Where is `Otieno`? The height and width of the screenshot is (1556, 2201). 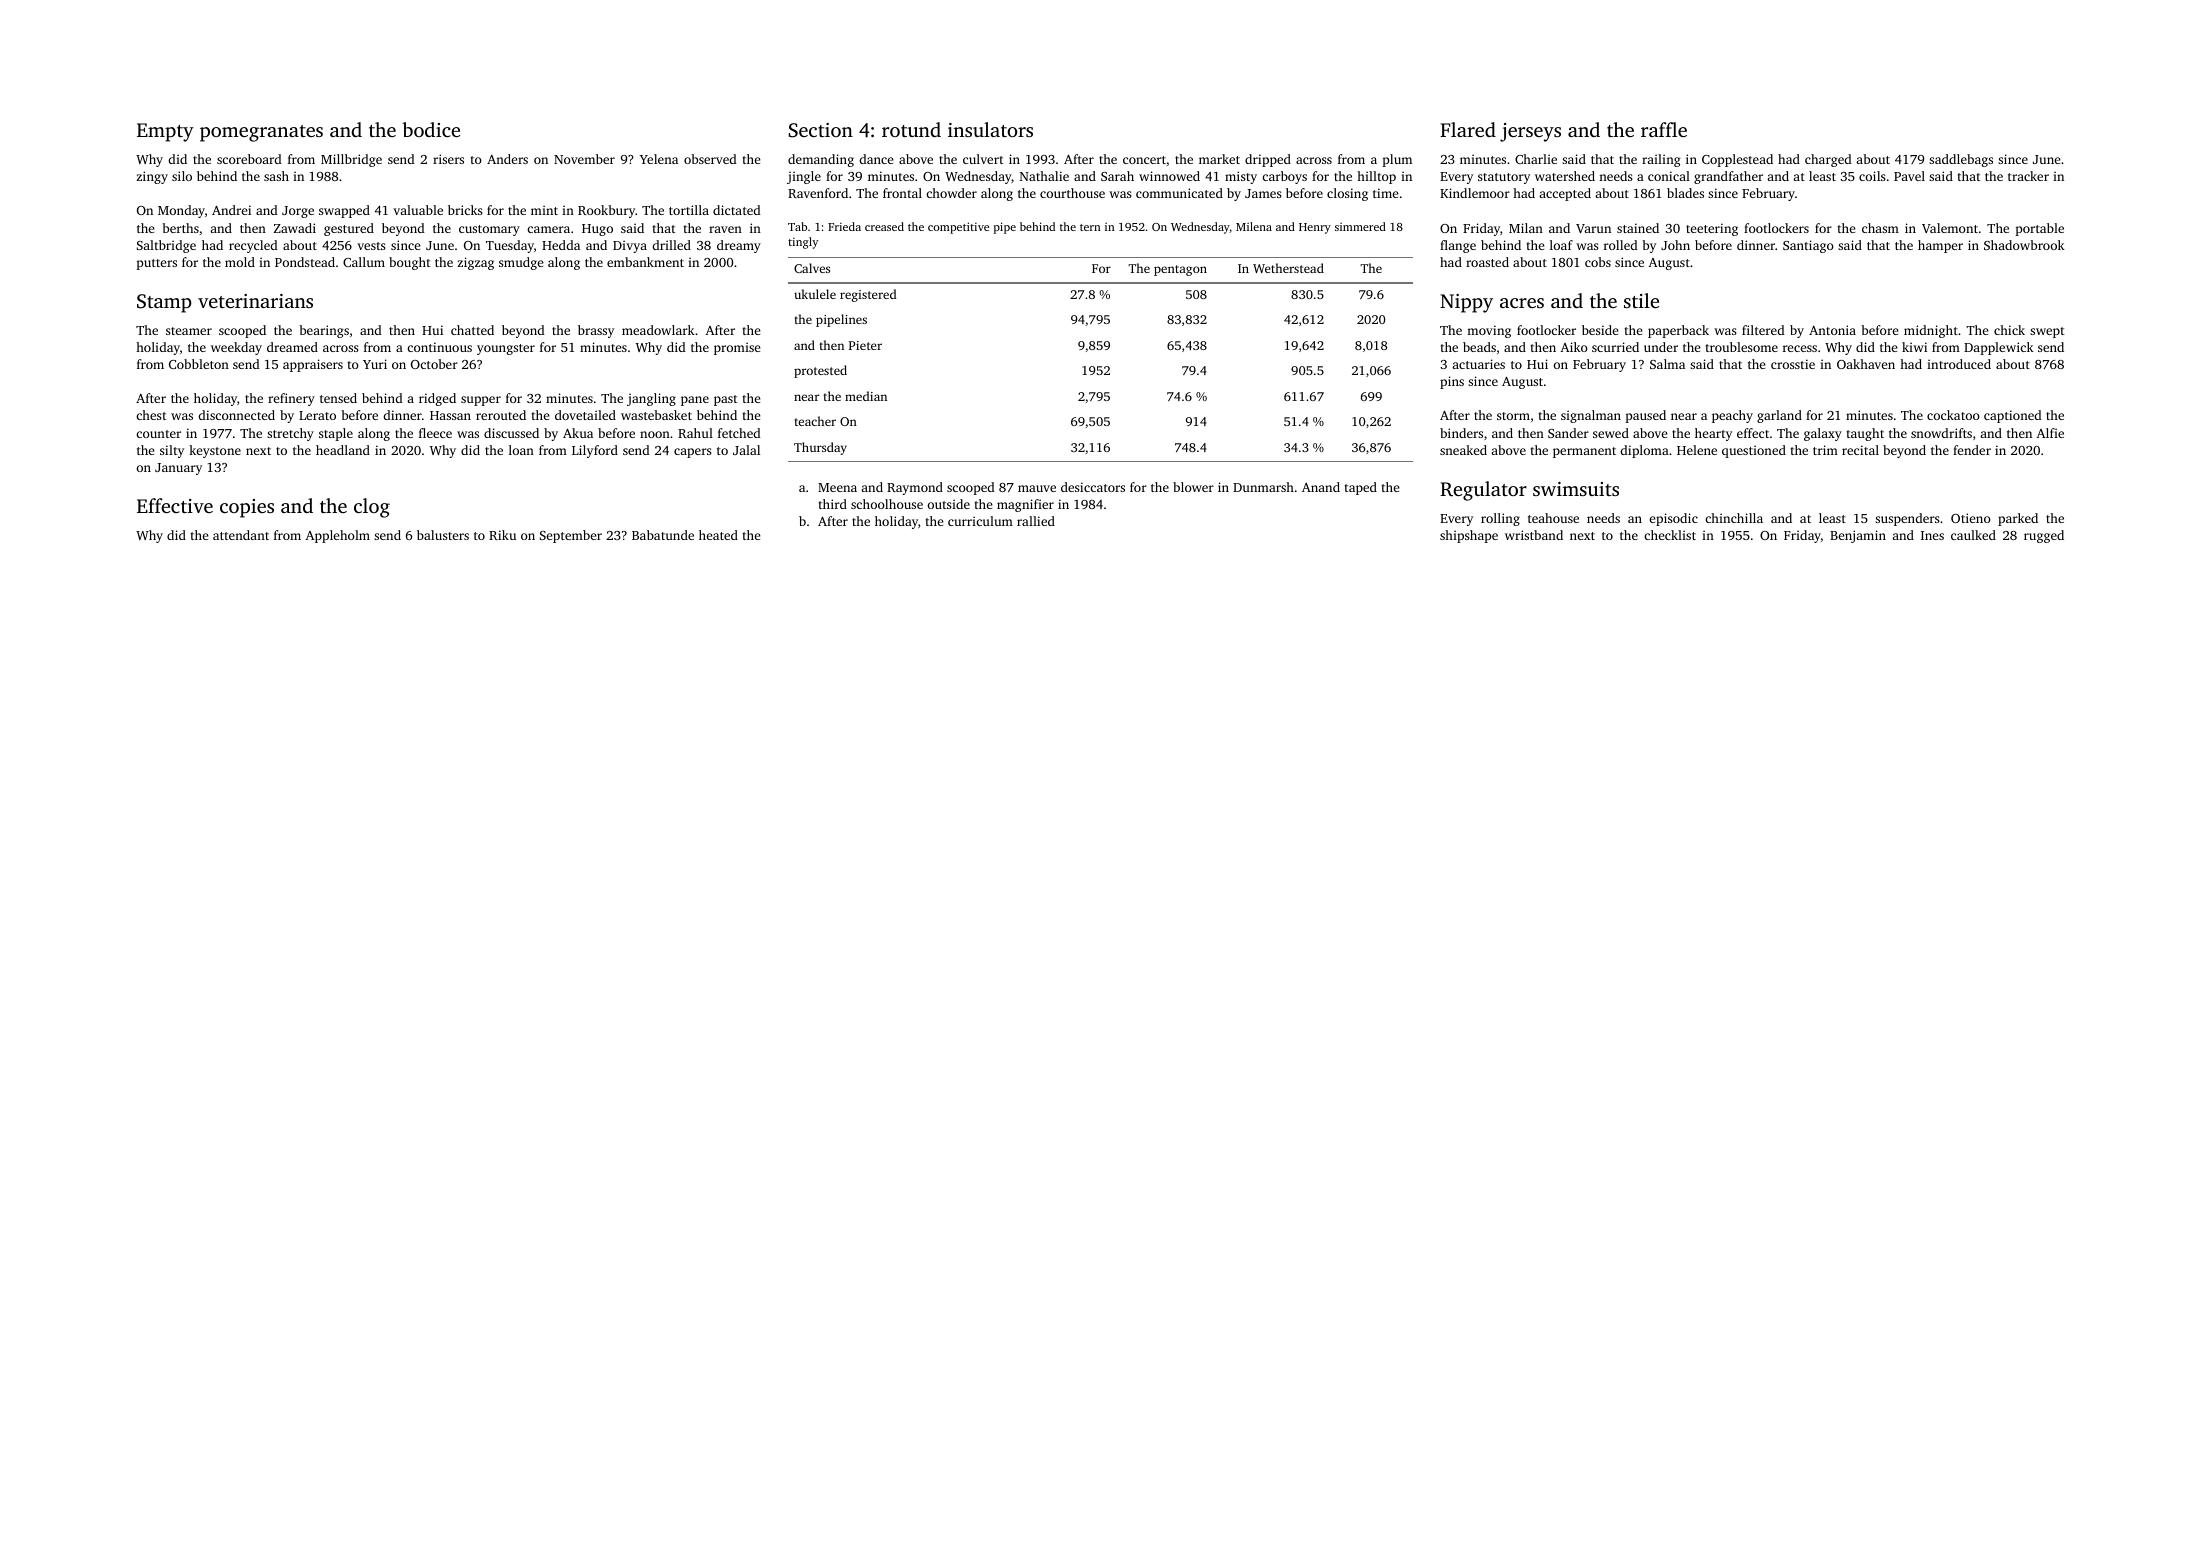 Otieno is located at coordinates (1971, 518).
